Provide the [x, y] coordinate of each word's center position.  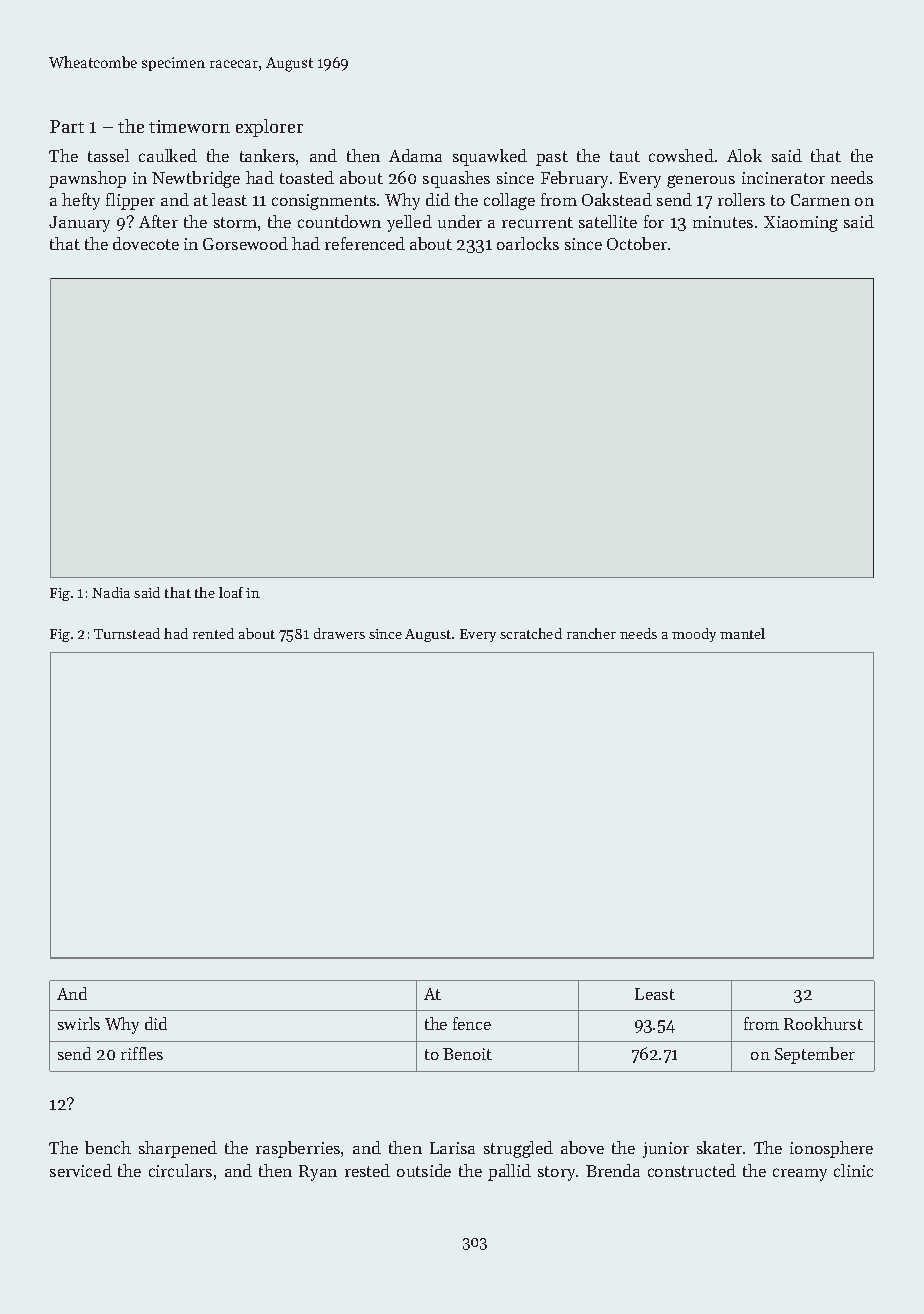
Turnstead [127, 633]
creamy [800, 1174]
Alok [744, 155]
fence [472, 1023]
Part [67, 126]
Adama [415, 155]
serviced [81, 1170]
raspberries [298, 1149]
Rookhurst [823, 1023]
